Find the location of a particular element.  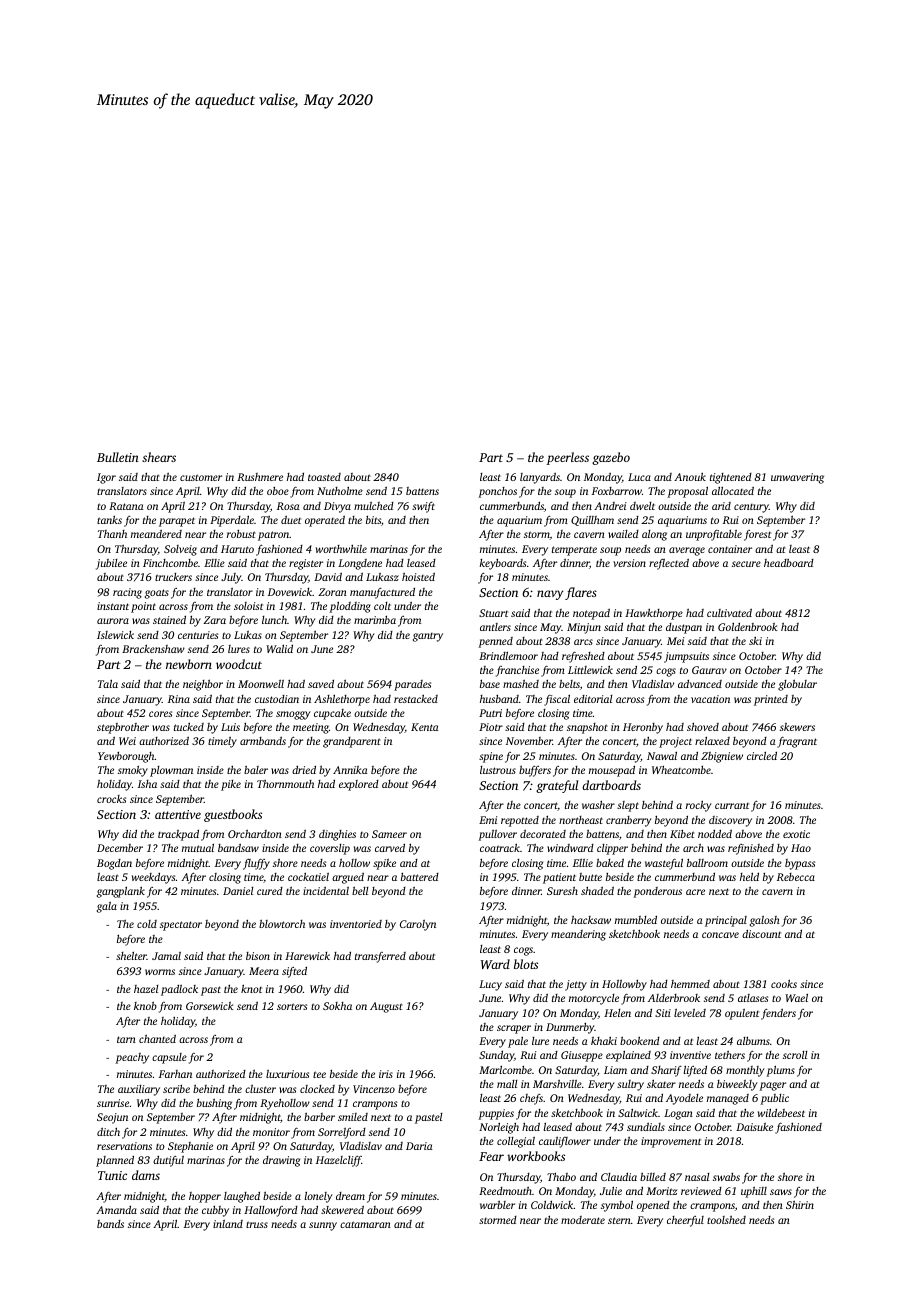

Zbigniew is located at coordinates (722, 757).
